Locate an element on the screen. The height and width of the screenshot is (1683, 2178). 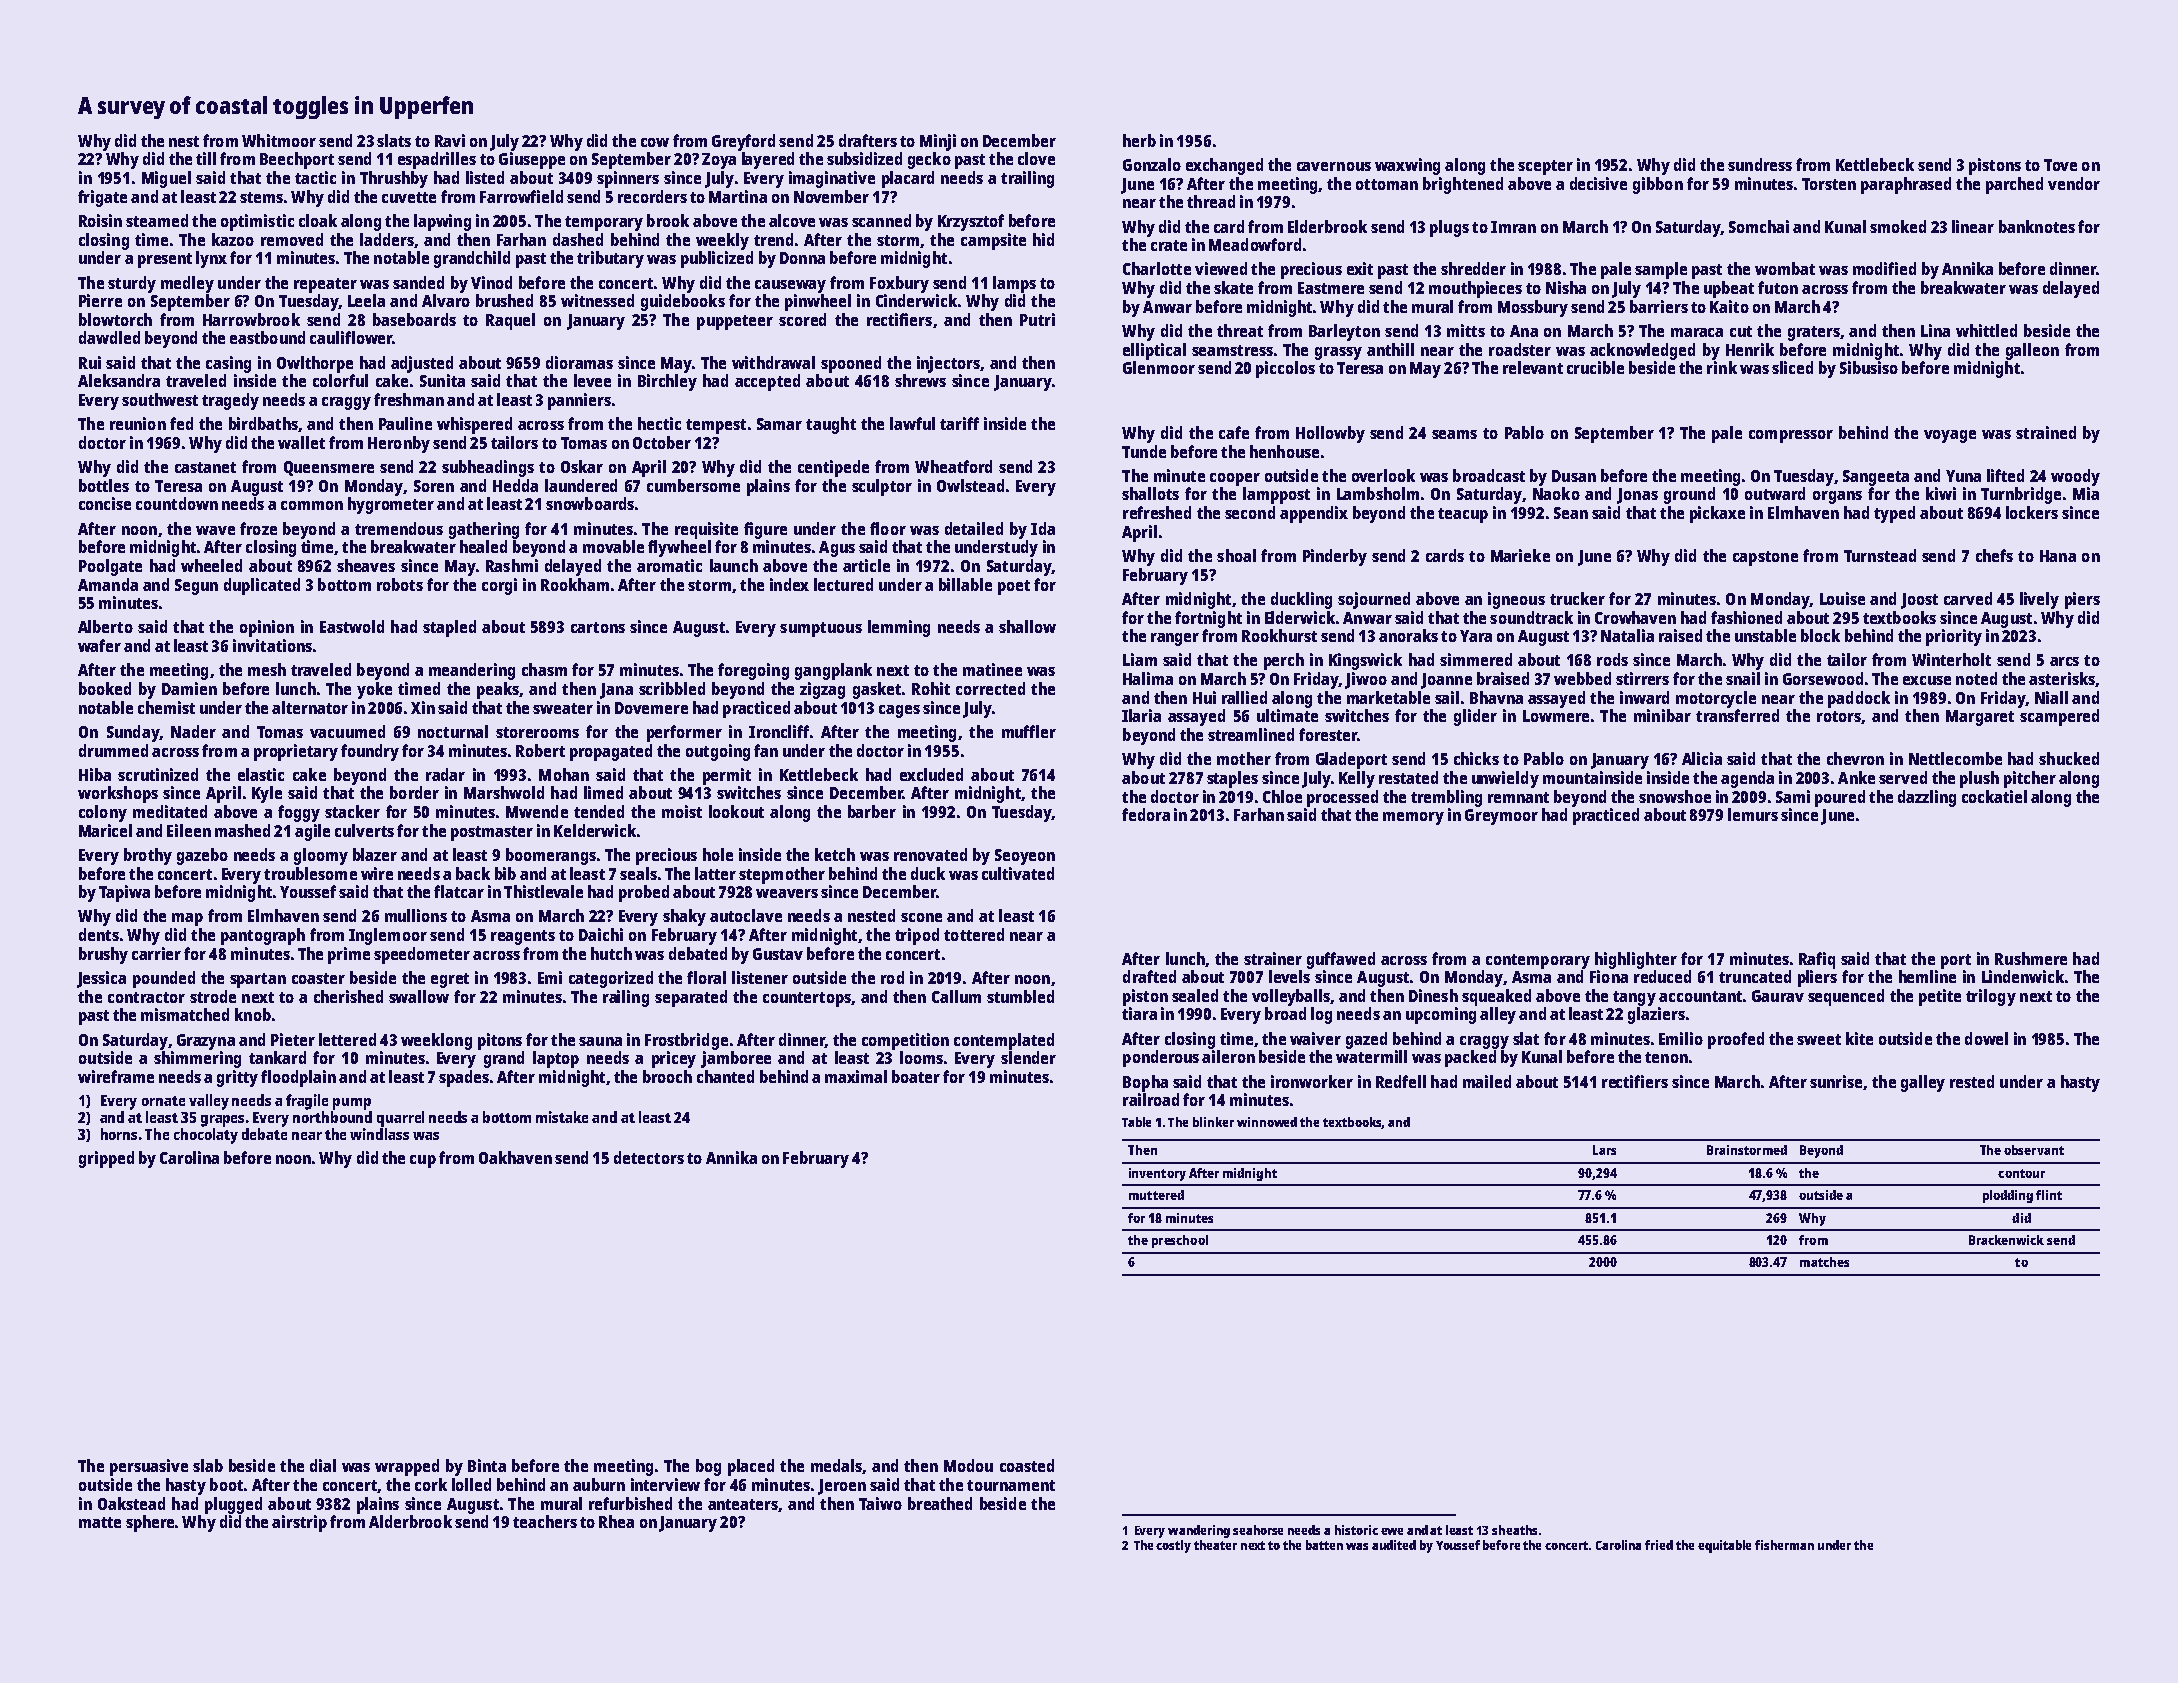
gripped is located at coordinates (106, 1159).
